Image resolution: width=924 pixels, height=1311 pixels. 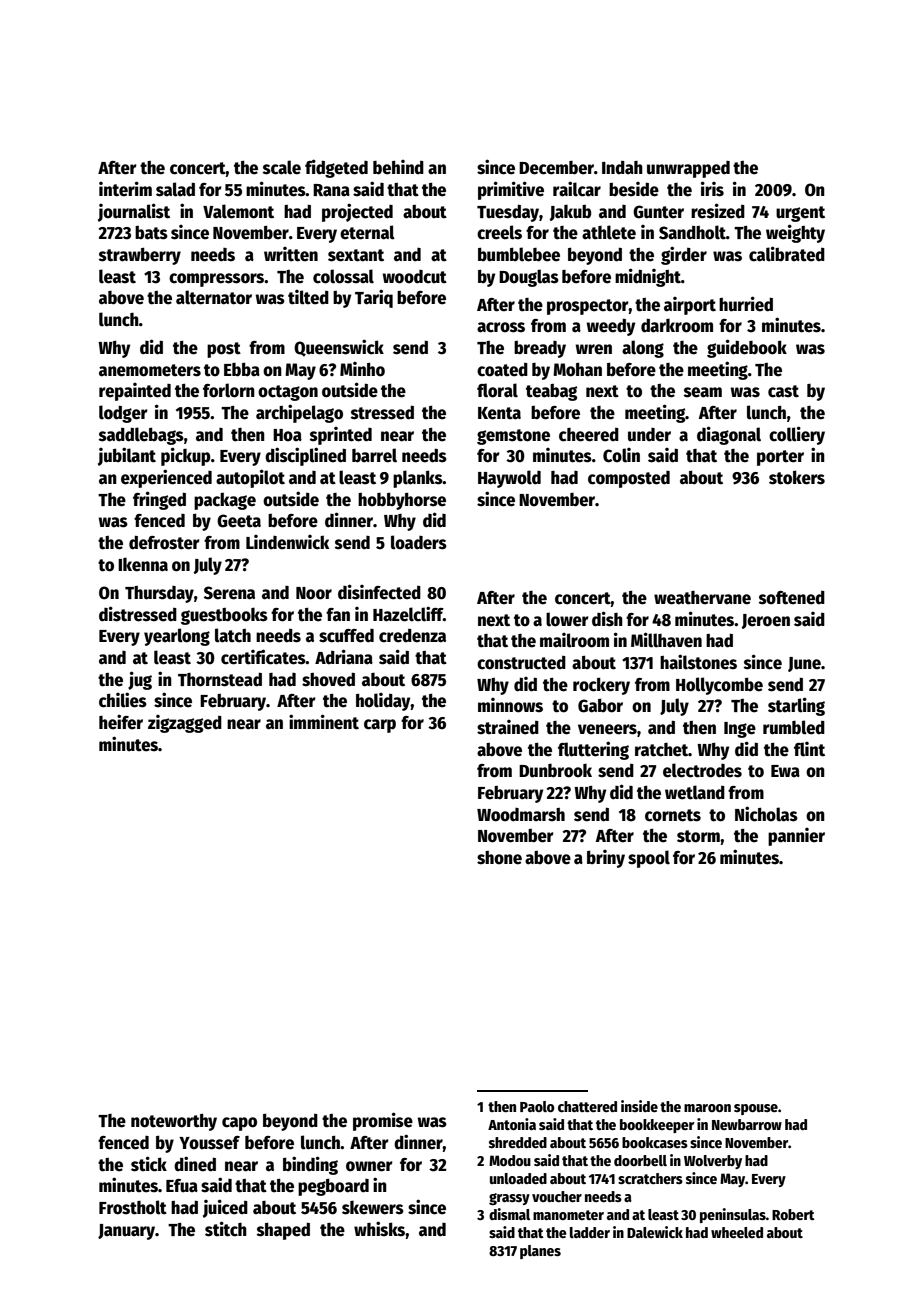 What do you see at coordinates (174, 1122) in the screenshot?
I see `noteworthy` at bounding box center [174, 1122].
